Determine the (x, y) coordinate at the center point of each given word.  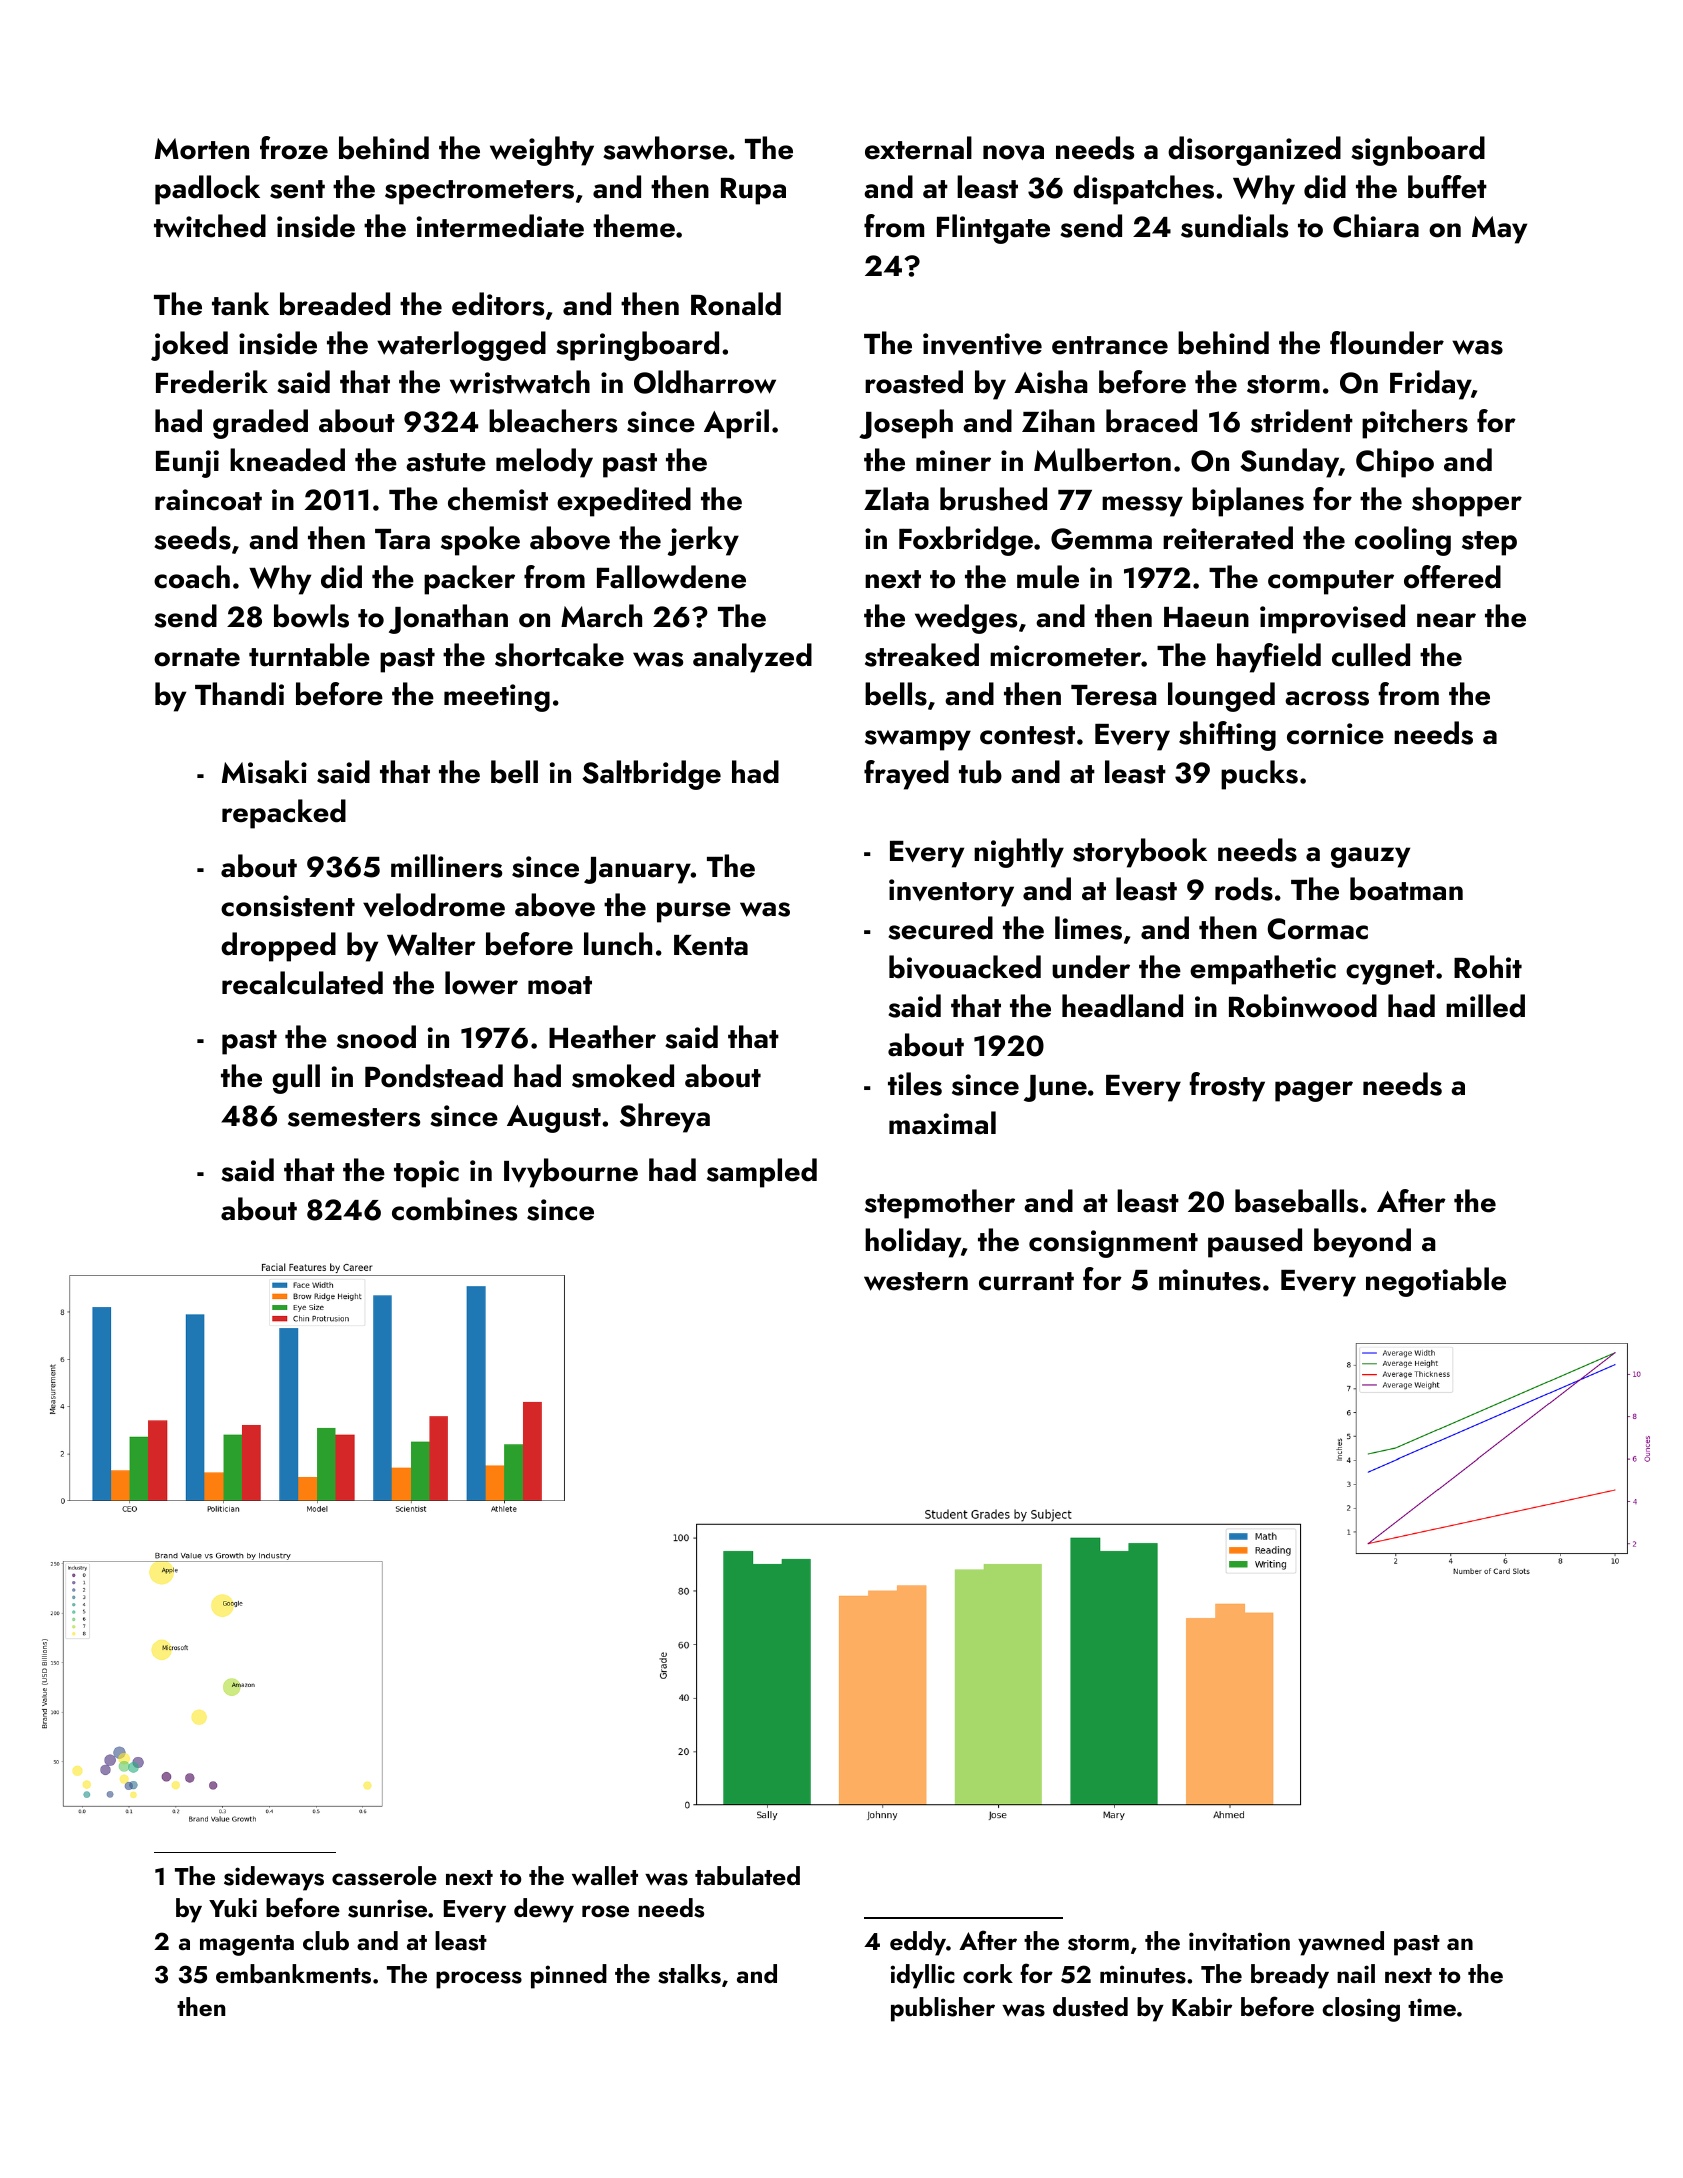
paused (1255, 1243)
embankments (293, 1974)
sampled (762, 1173)
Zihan (1058, 421)
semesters (354, 1117)
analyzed (752, 658)
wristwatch (520, 382)
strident (1302, 421)
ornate (197, 657)
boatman (1406, 889)
